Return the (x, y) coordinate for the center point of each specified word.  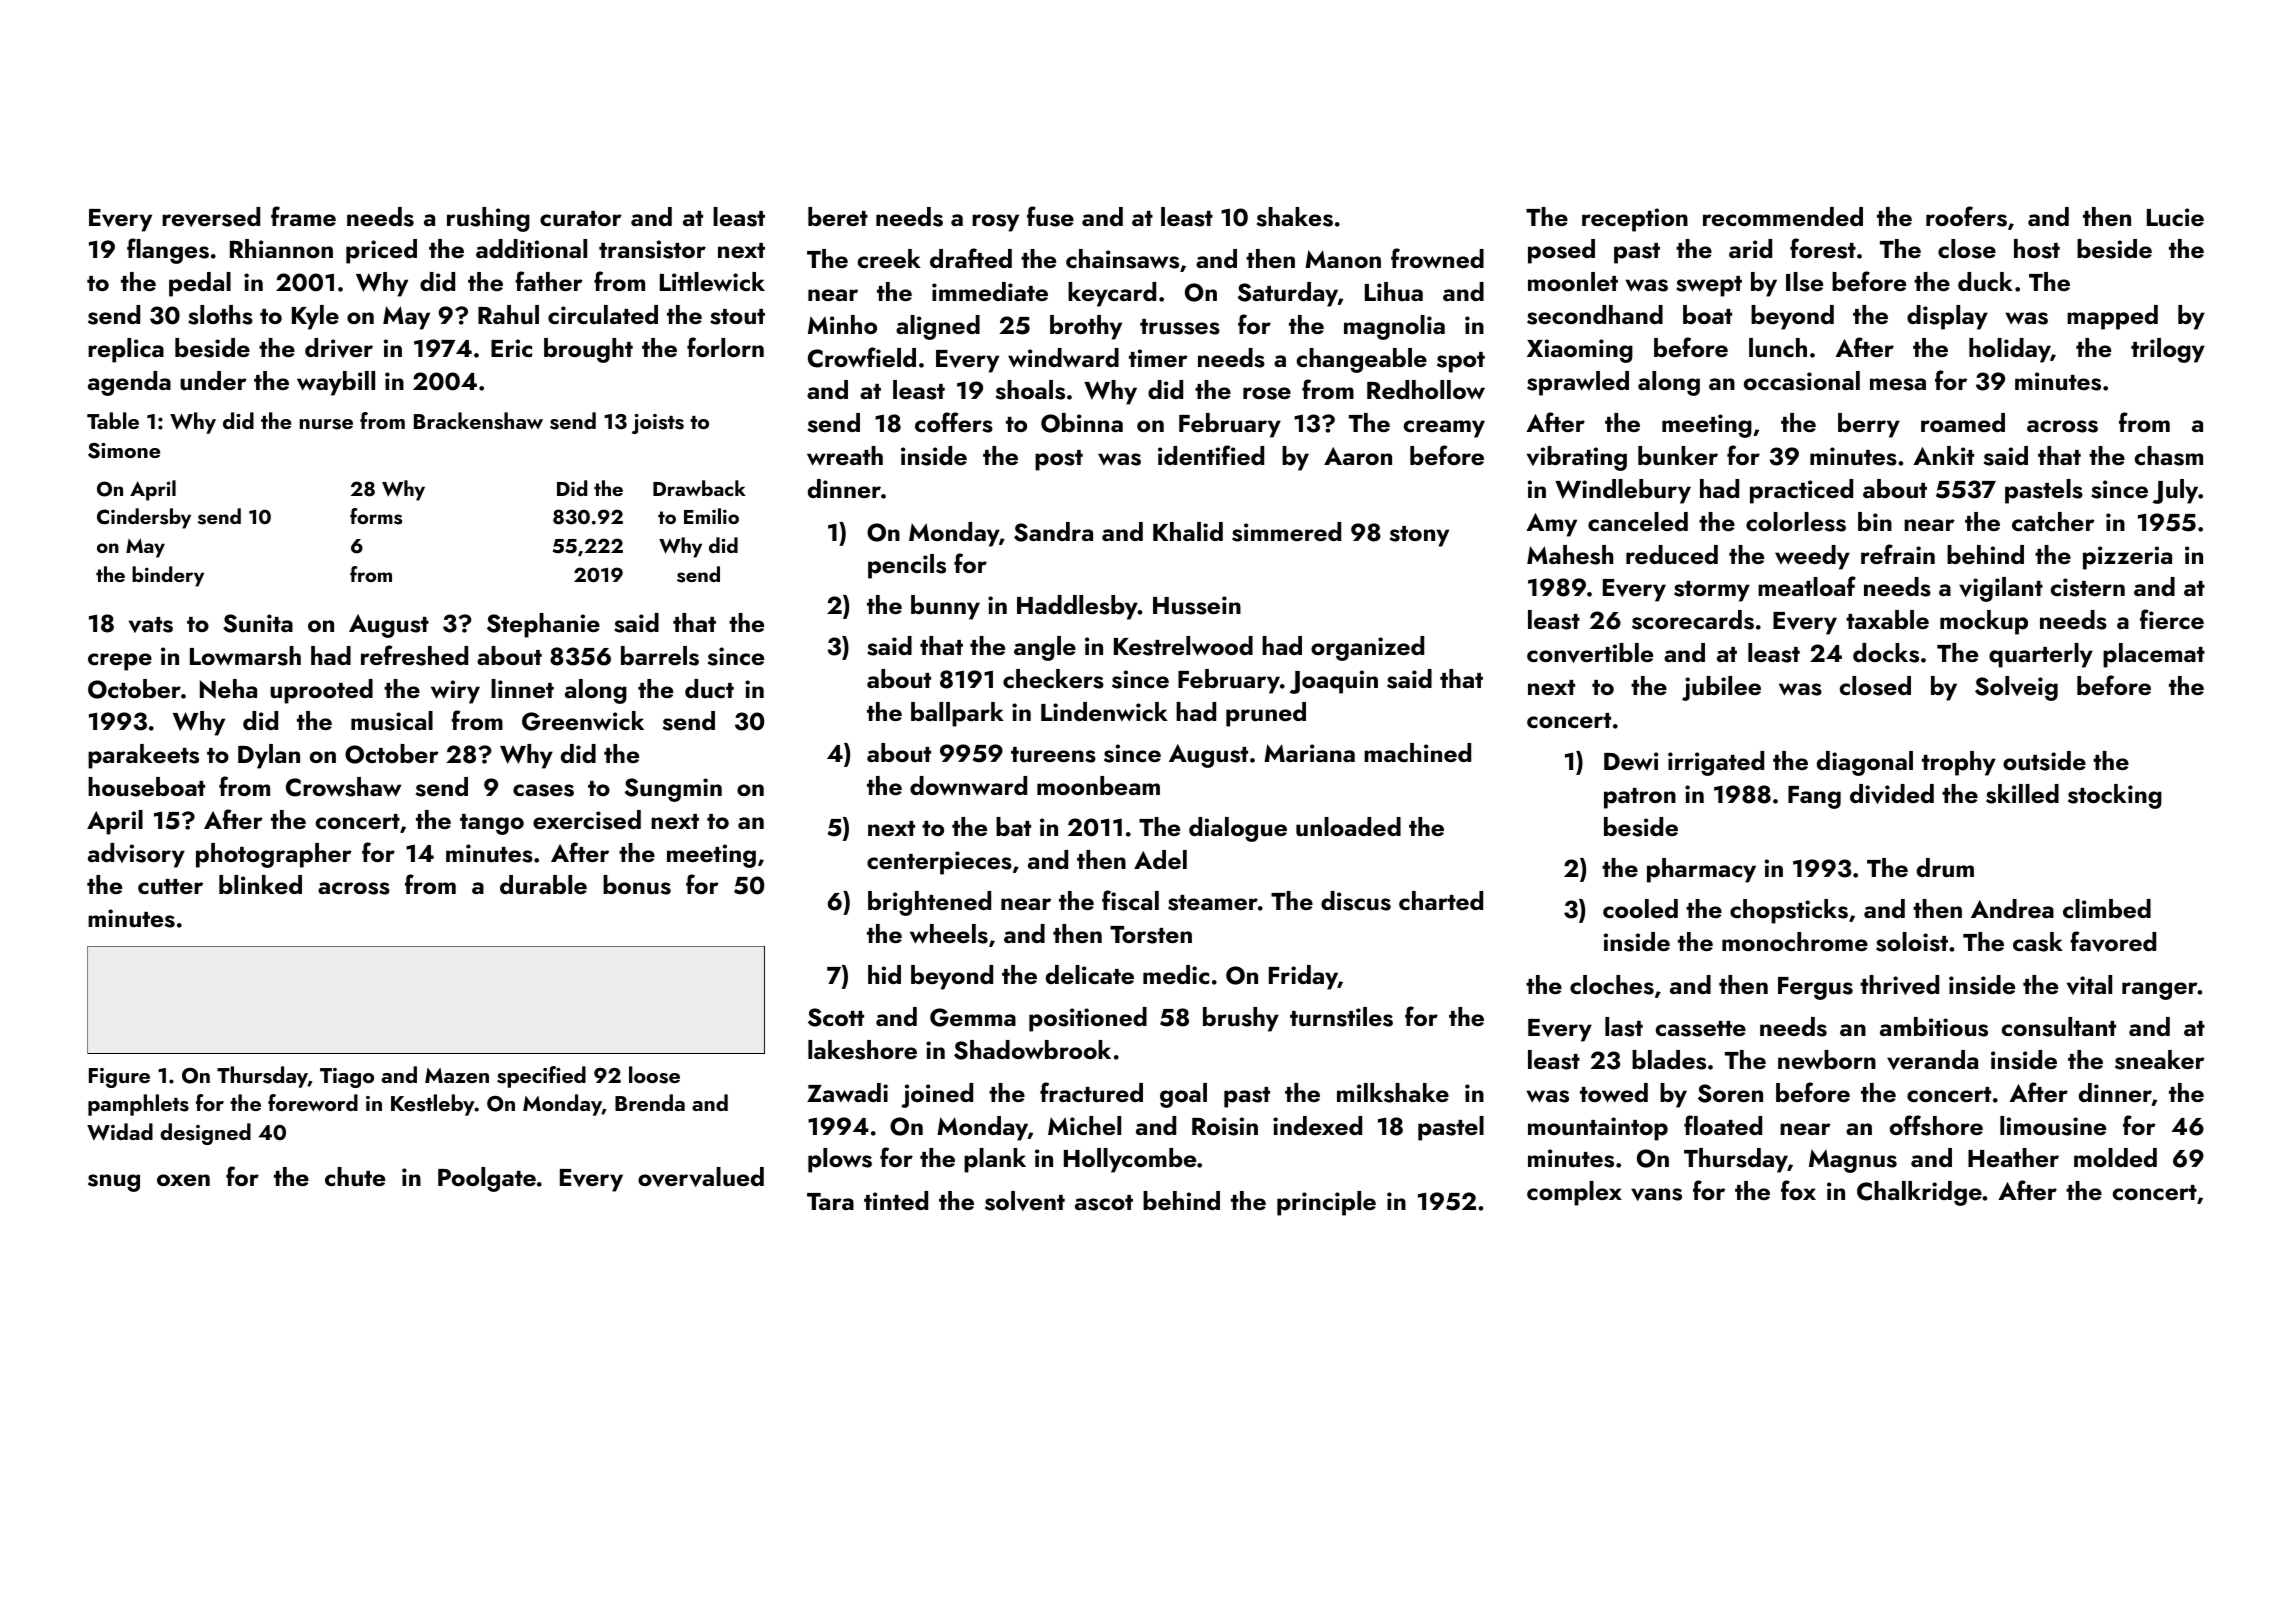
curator (581, 219)
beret (838, 216)
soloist (1912, 942)
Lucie (2175, 217)
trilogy (2168, 350)
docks (1886, 653)
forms (376, 516)
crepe (120, 662)
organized (1367, 648)
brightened (929, 903)
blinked (260, 884)
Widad (120, 1132)
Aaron (1358, 456)
